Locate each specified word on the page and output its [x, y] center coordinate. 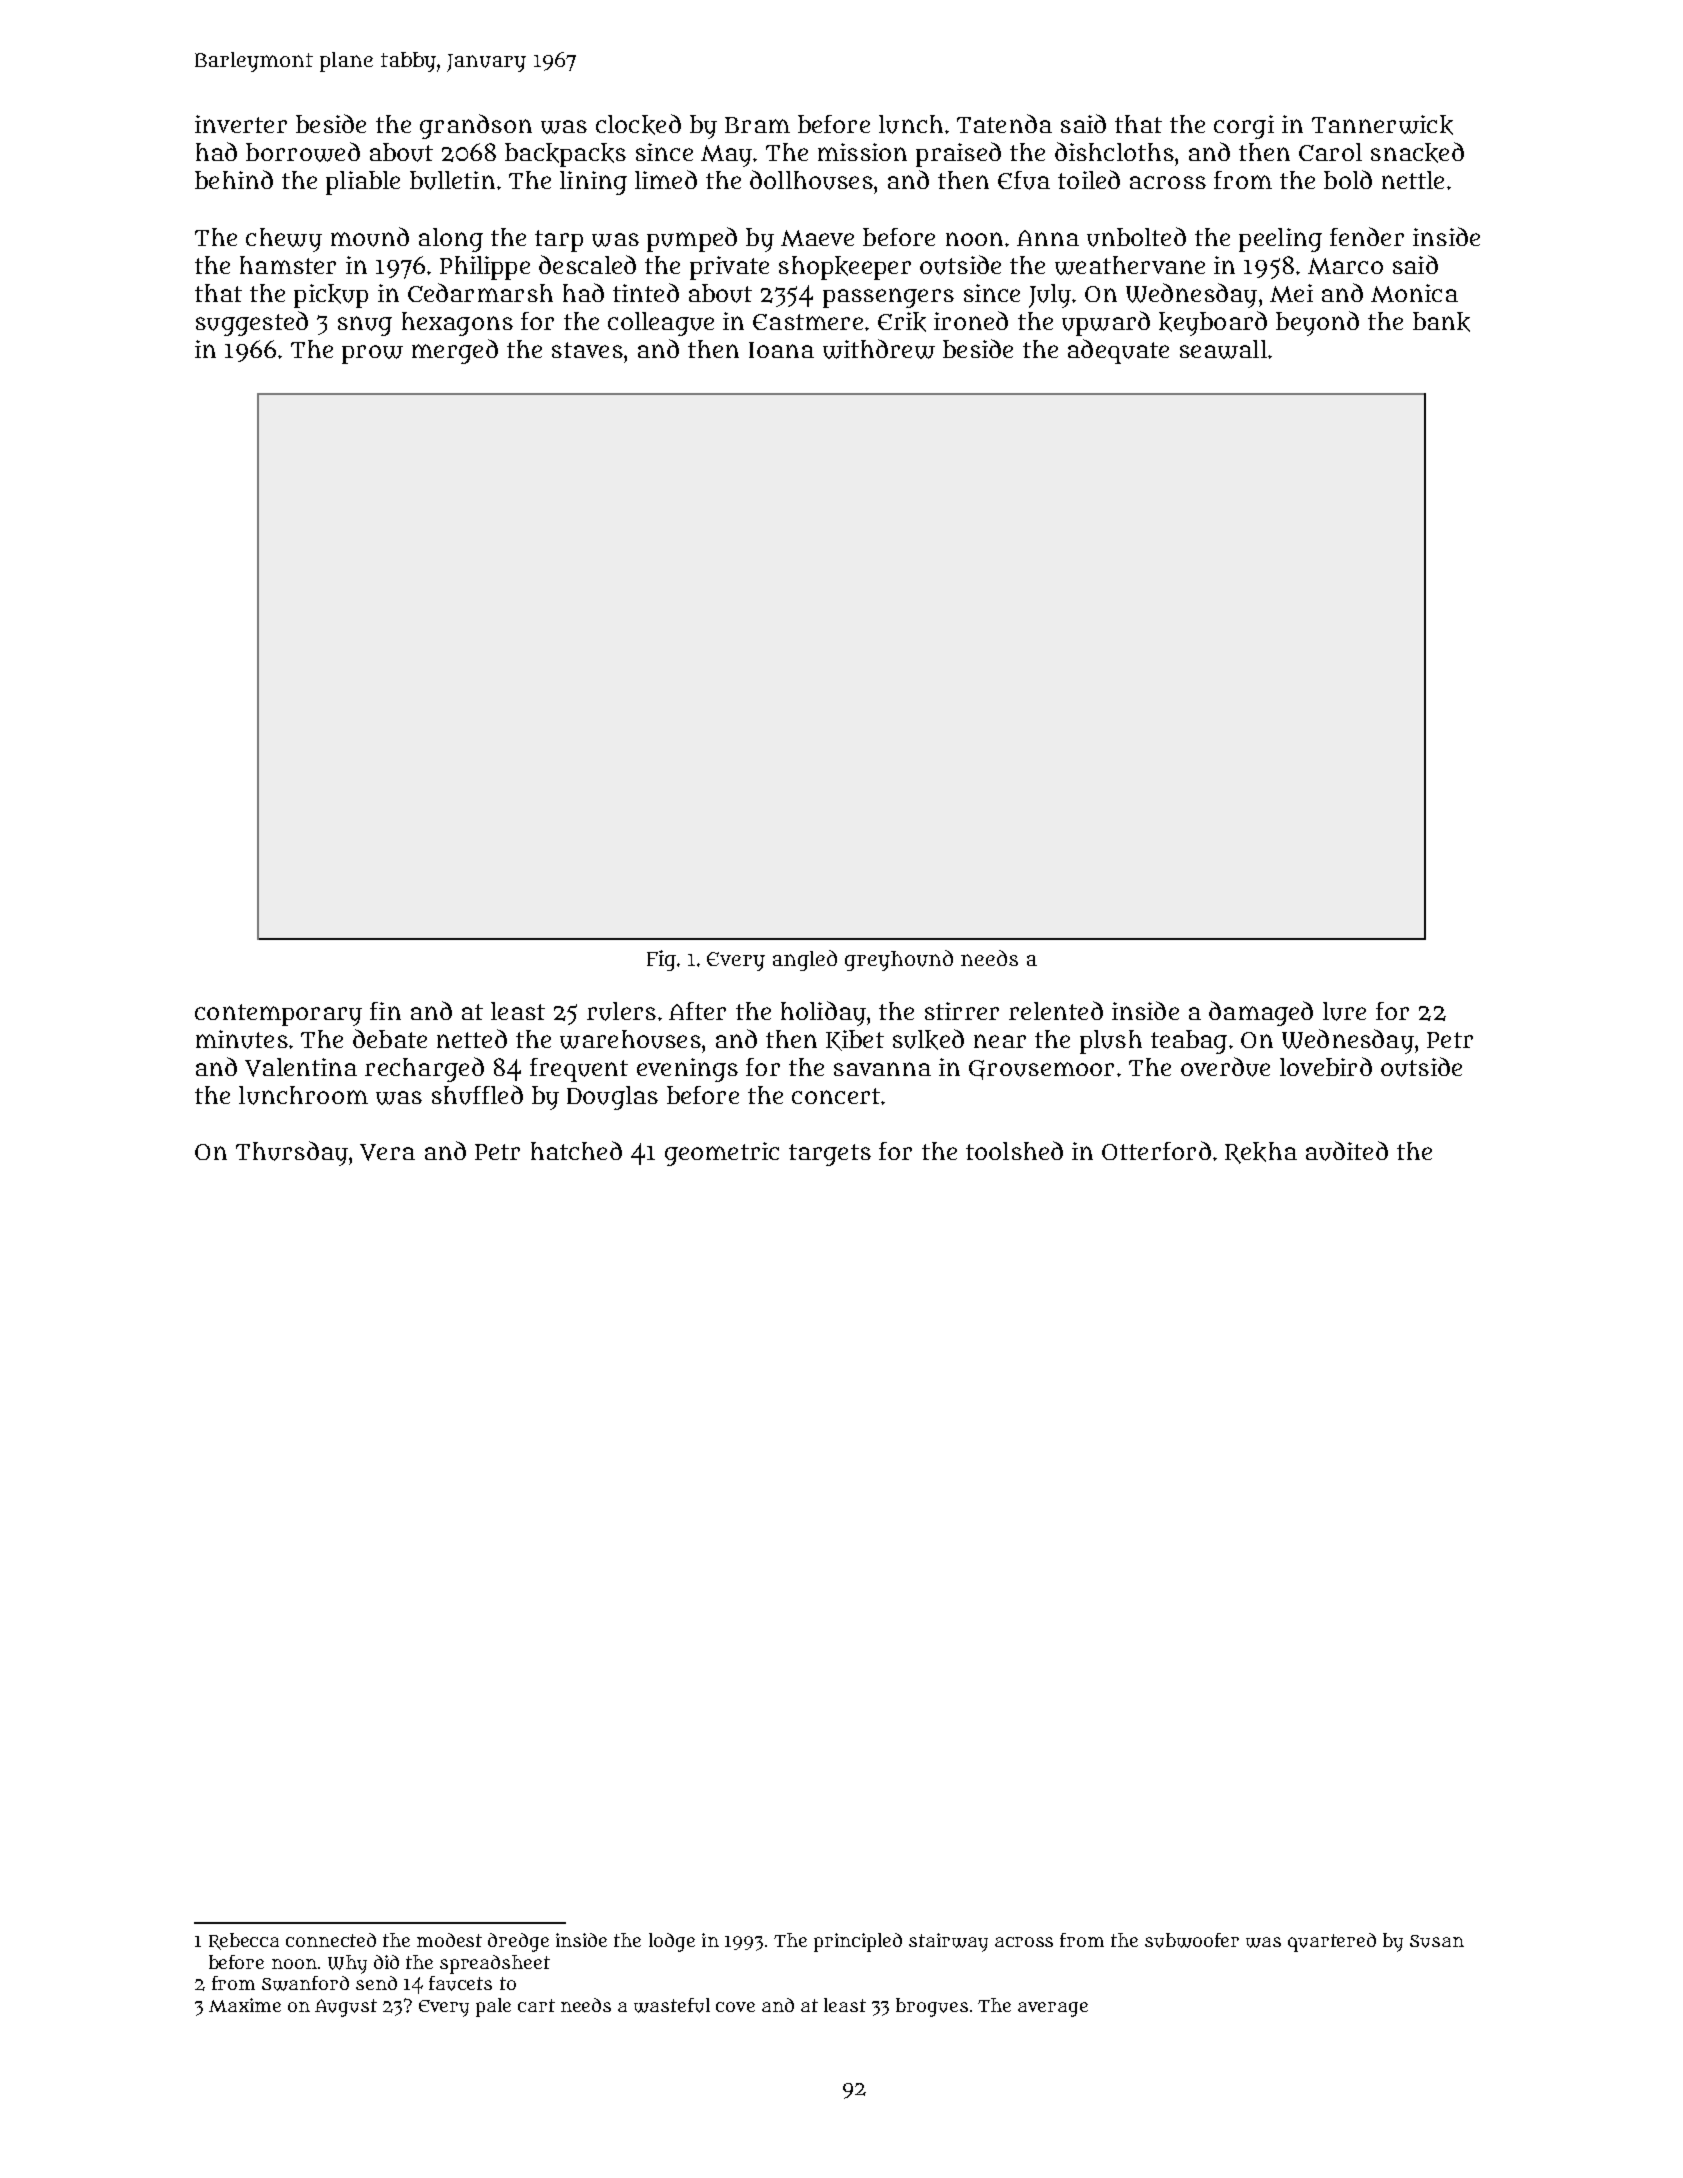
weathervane [1130, 265]
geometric [722, 1154]
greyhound [899, 960]
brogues [932, 2007]
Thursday [292, 1153]
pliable [363, 183]
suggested [252, 323]
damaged [1261, 1013]
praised [958, 154]
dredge [518, 1942]
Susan [1437, 1941]
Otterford [1156, 1150]
